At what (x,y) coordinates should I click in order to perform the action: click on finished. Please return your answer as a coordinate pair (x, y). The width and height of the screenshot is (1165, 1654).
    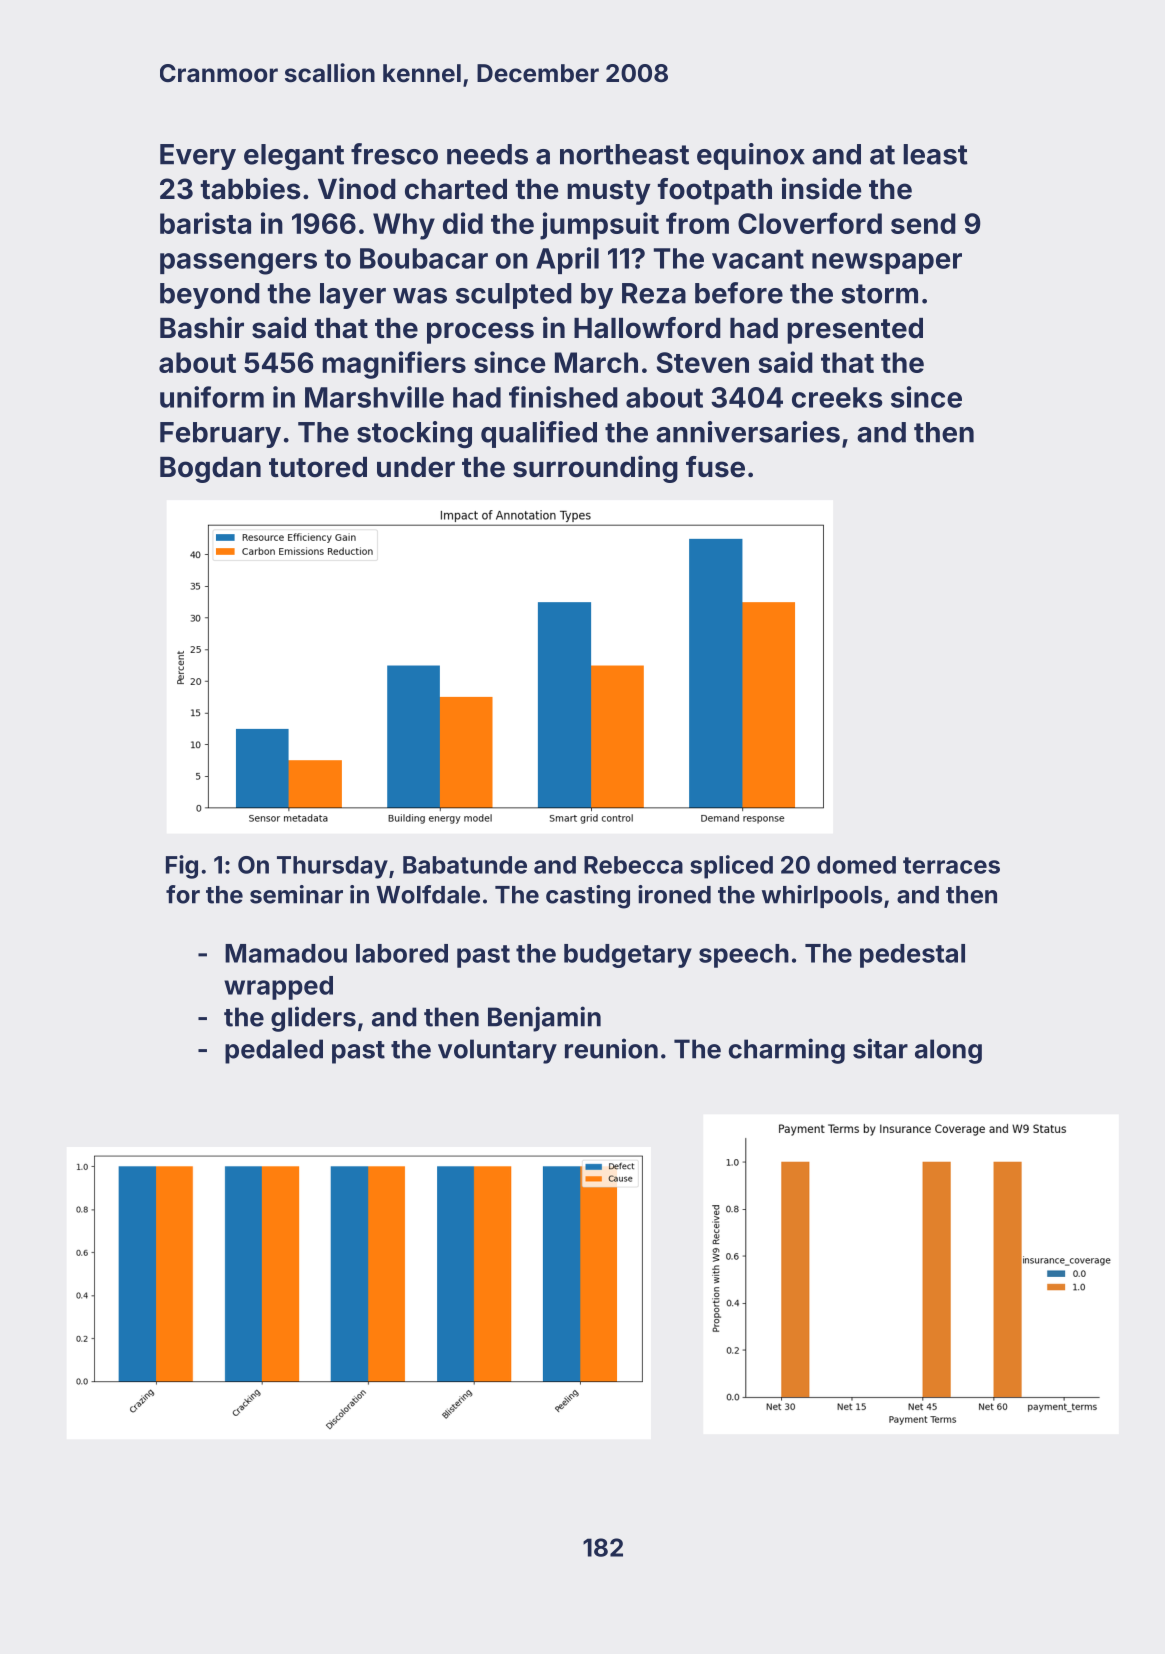
    Looking at the image, I should click on (563, 397).
